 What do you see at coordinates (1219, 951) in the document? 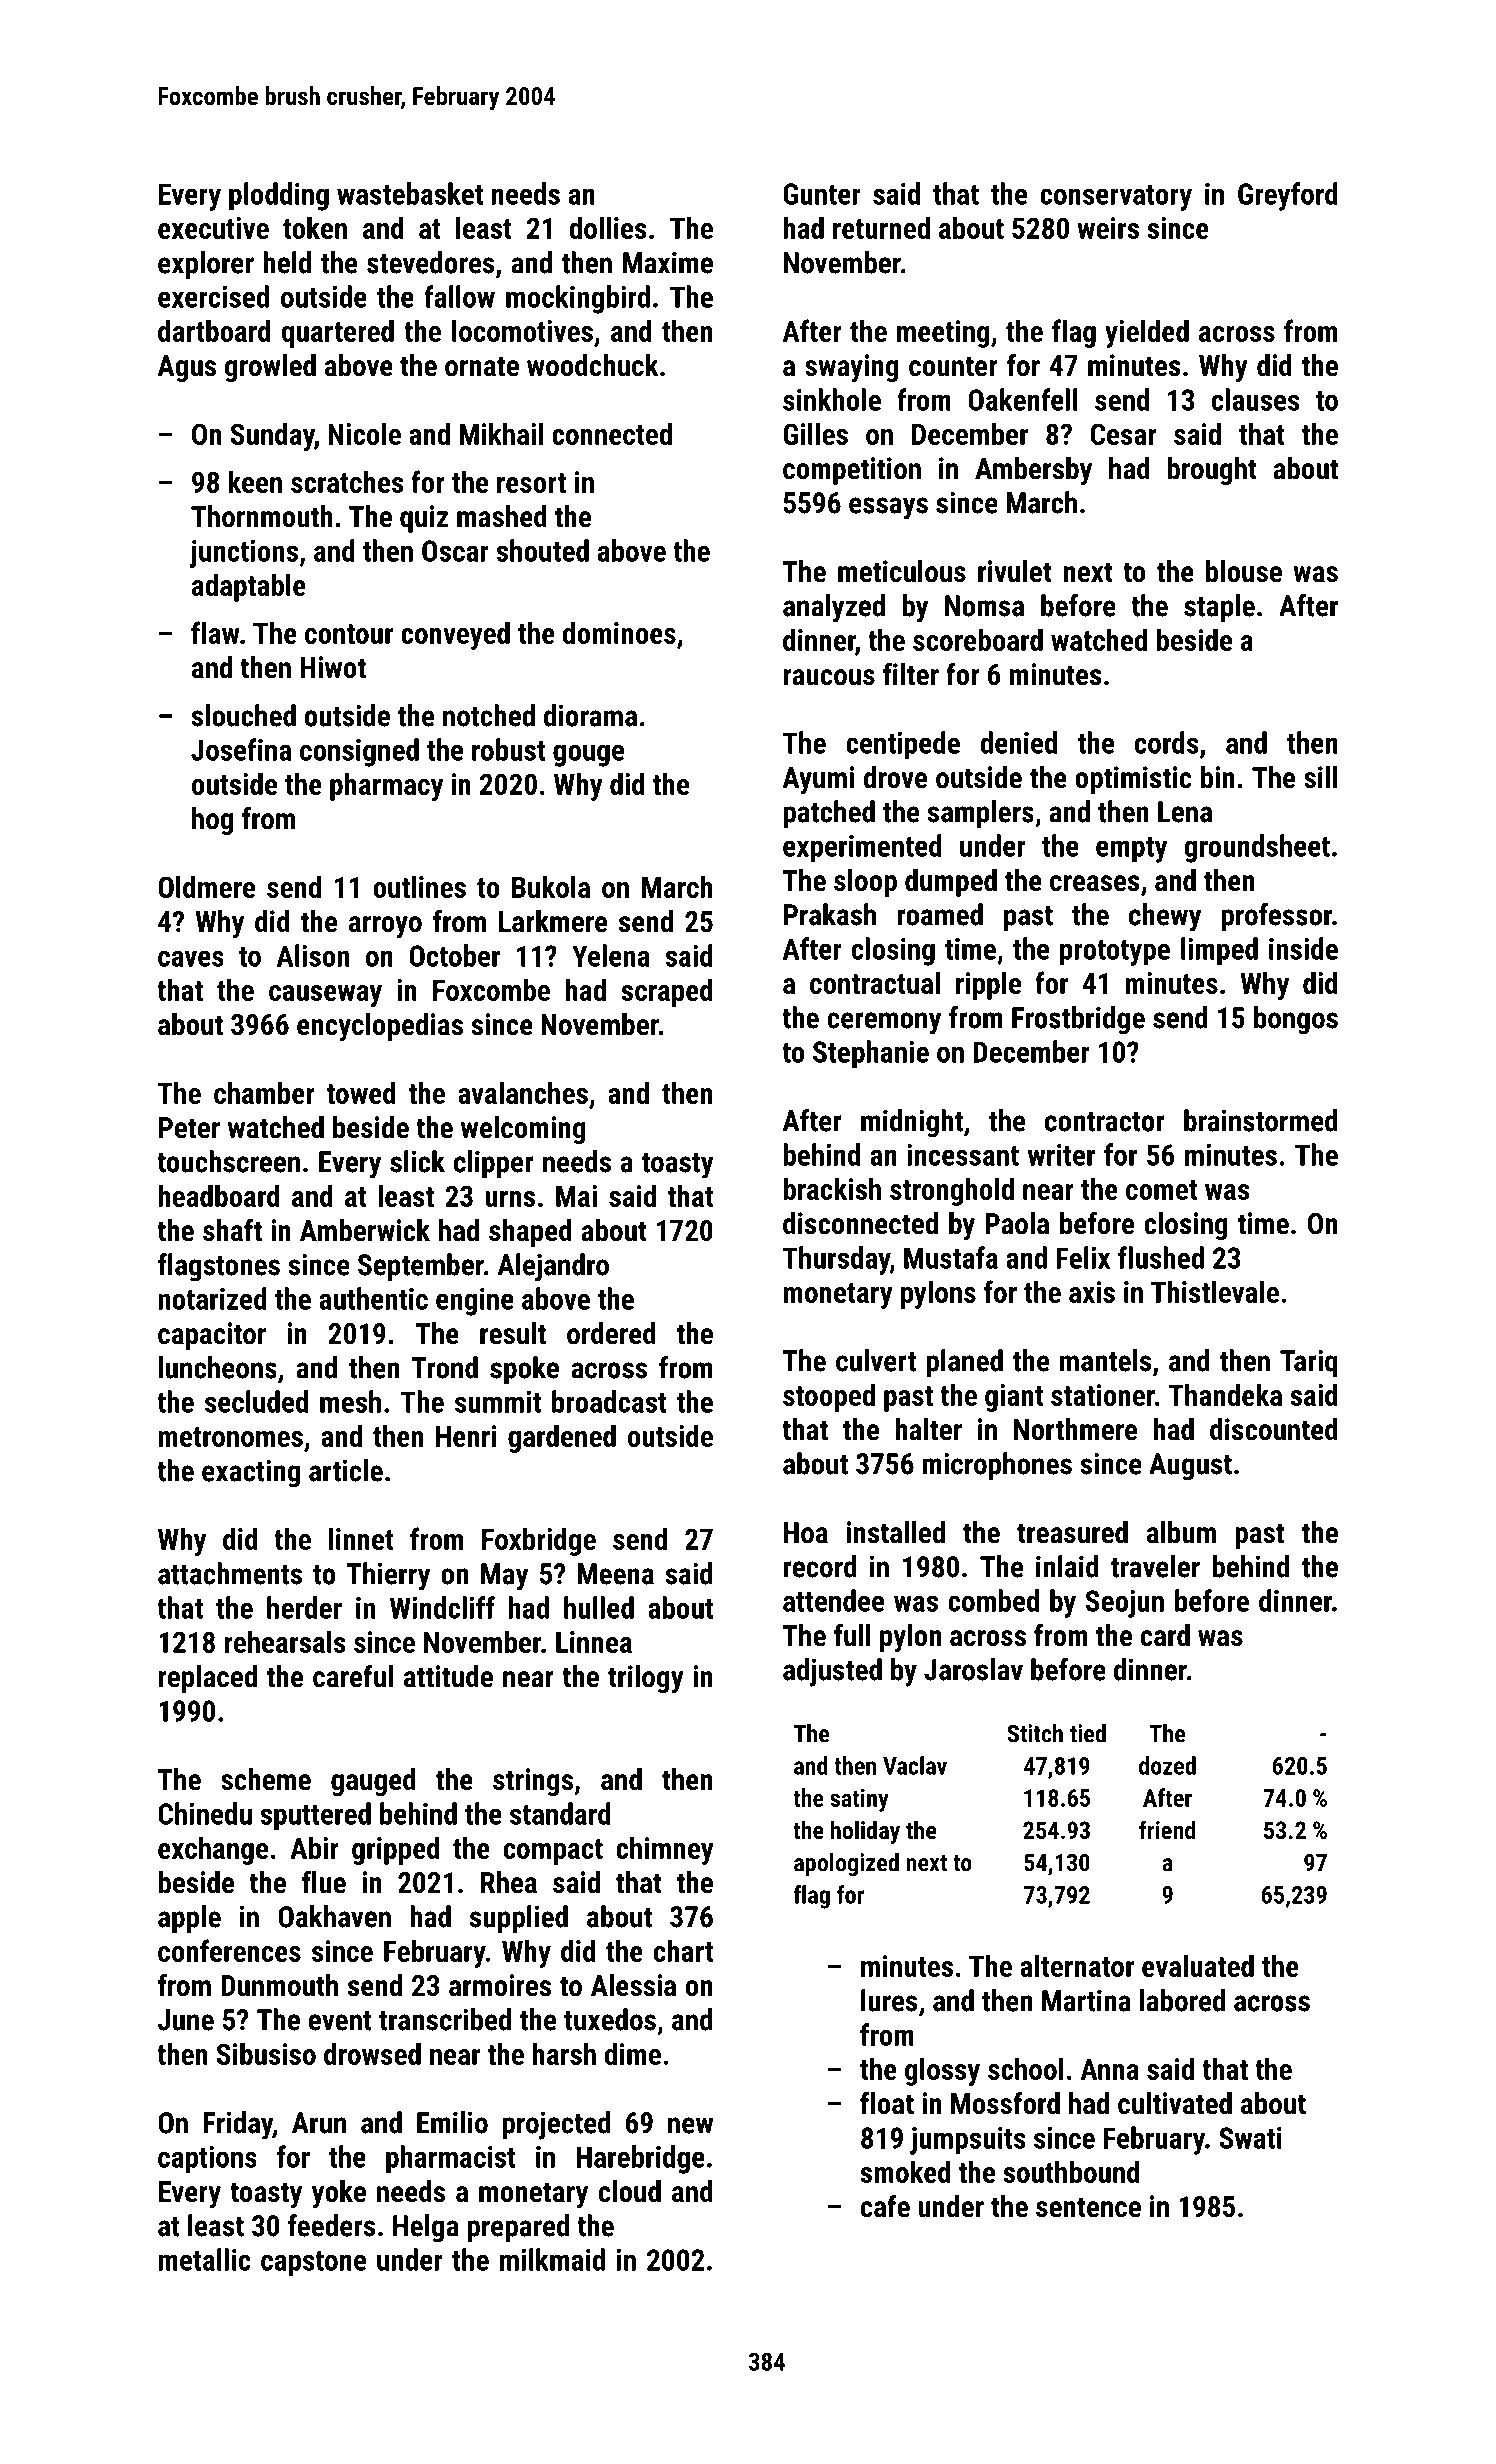
I see `limped` at bounding box center [1219, 951].
